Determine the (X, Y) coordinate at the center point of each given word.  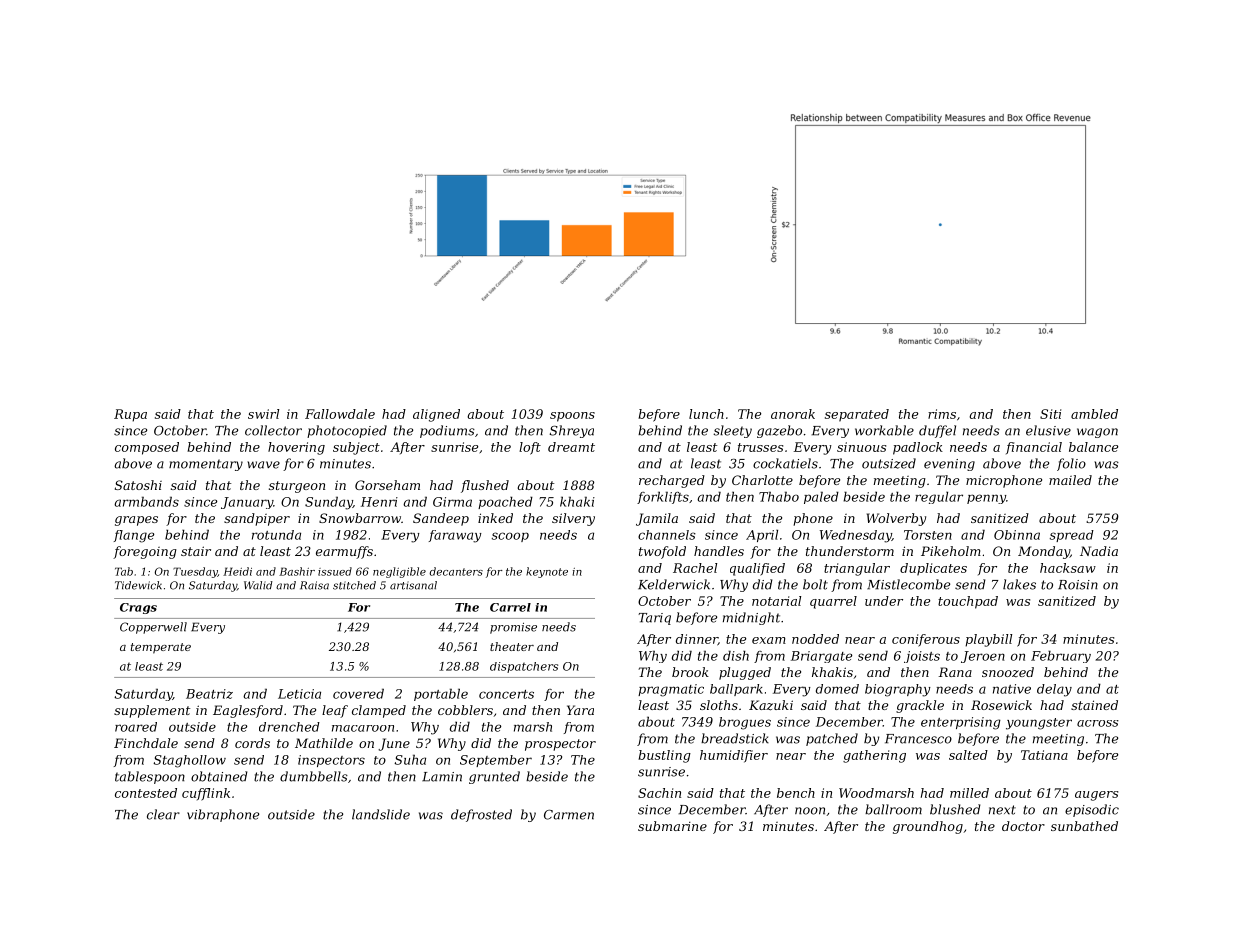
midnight (751, 618)
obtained (219, 776)
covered (358, 693)
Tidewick (138, 585)
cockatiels (785, 463)
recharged (672, 481)
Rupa (130, 415)
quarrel (833, 602)
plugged (745, 673)
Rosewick (1001, 705)
